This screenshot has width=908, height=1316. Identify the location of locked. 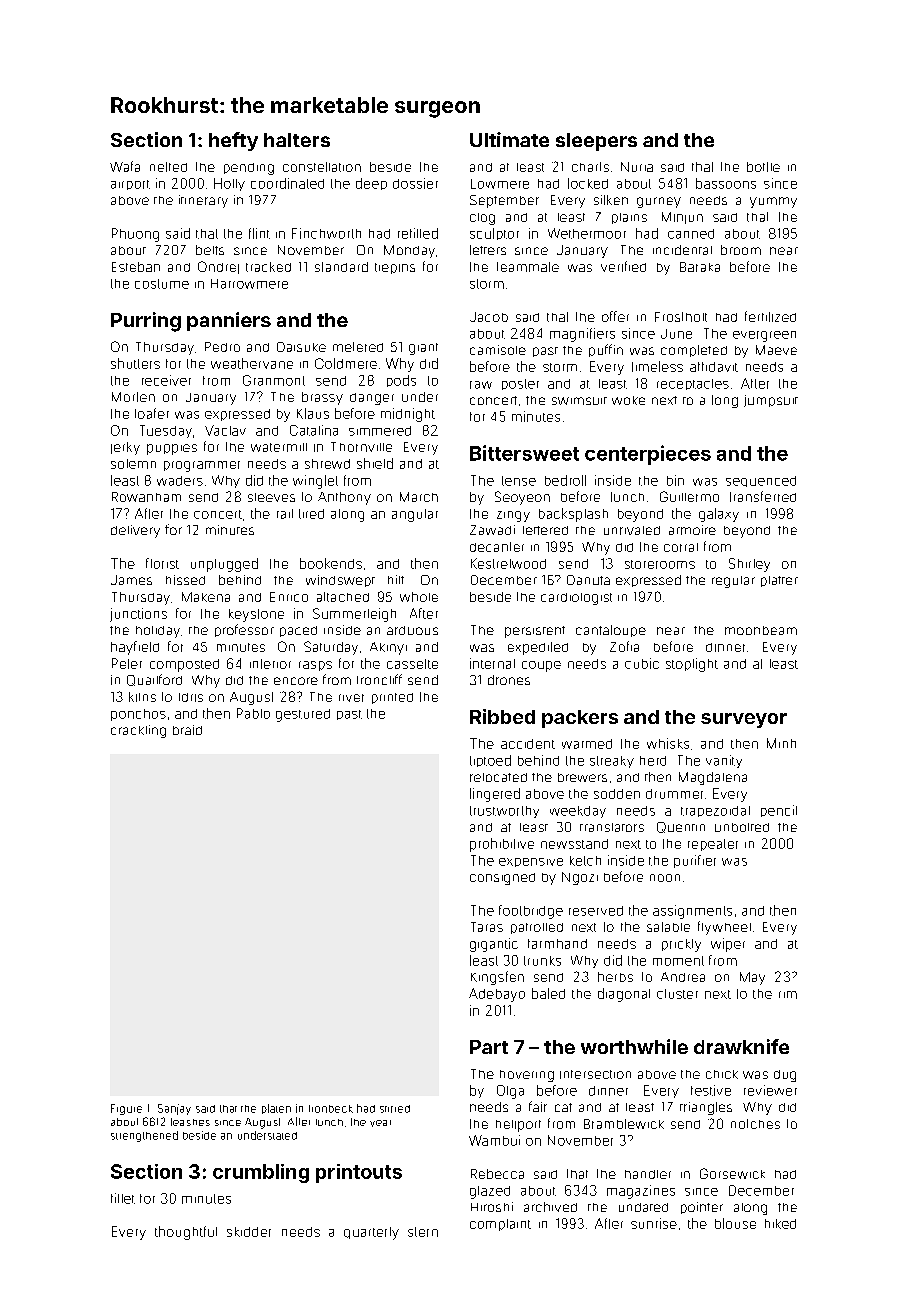
(588, 183).
